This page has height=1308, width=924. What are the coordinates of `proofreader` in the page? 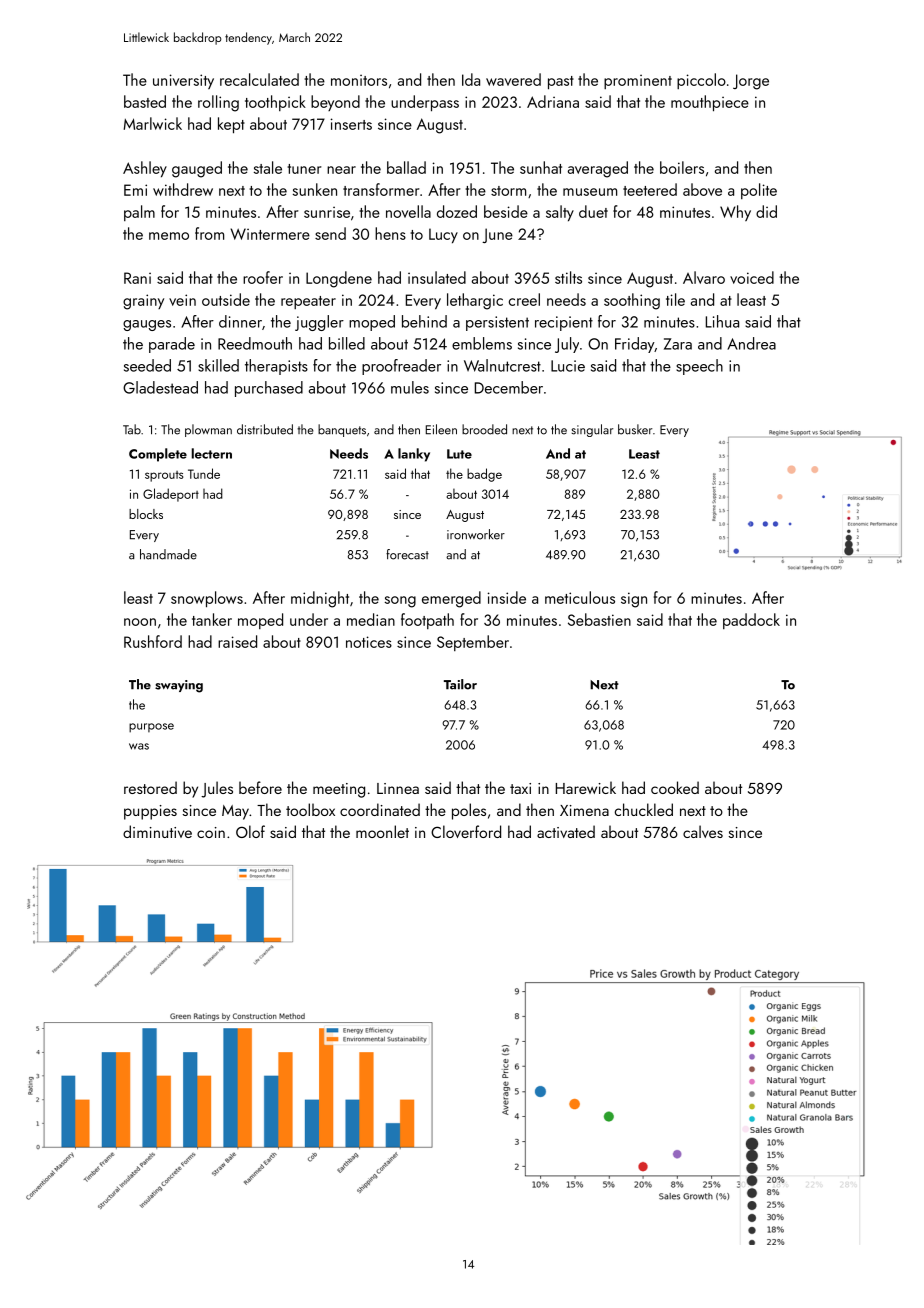 It's located at (401, 367).
